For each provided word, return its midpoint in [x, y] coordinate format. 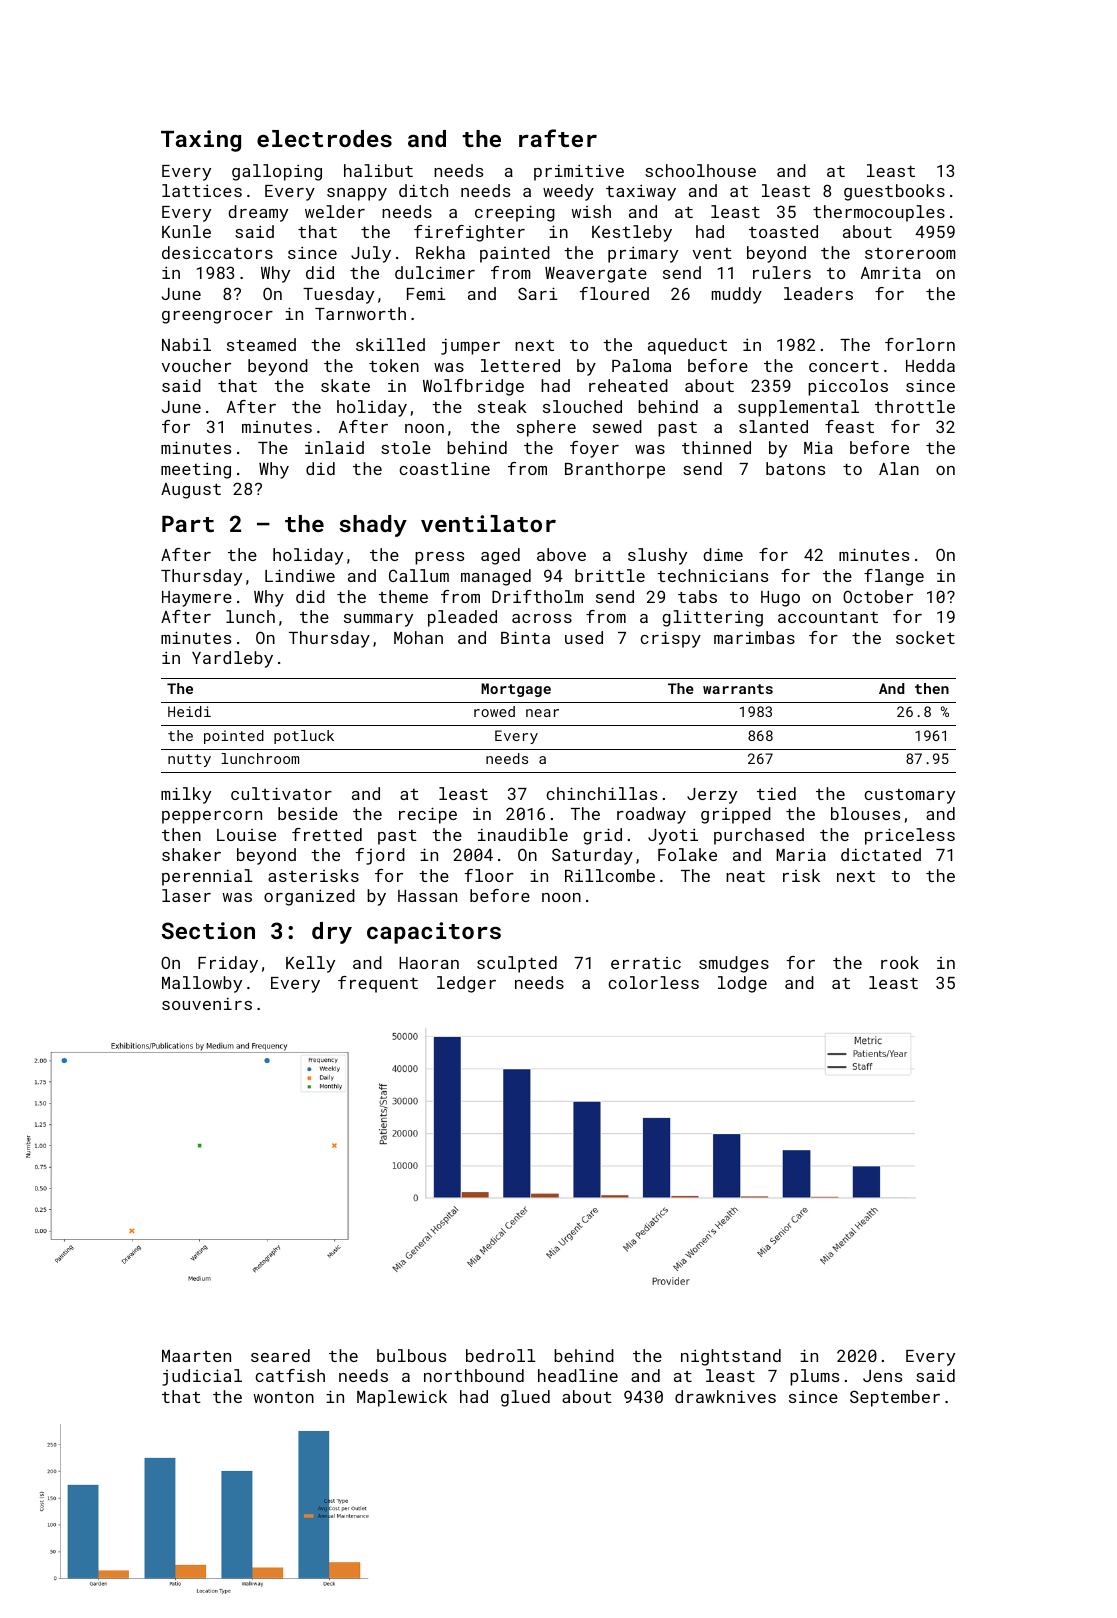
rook [900, 962]
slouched [582, 406]
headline [578, 1375]
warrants [738, 689]
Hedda [930, 365]
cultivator [281, 793]
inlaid [334, 447]
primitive [579, 172]
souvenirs [207, 1003]
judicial [202, 1377]
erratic [646, 963]
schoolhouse [700, 170]
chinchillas [601, 793]
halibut [378, 170]
